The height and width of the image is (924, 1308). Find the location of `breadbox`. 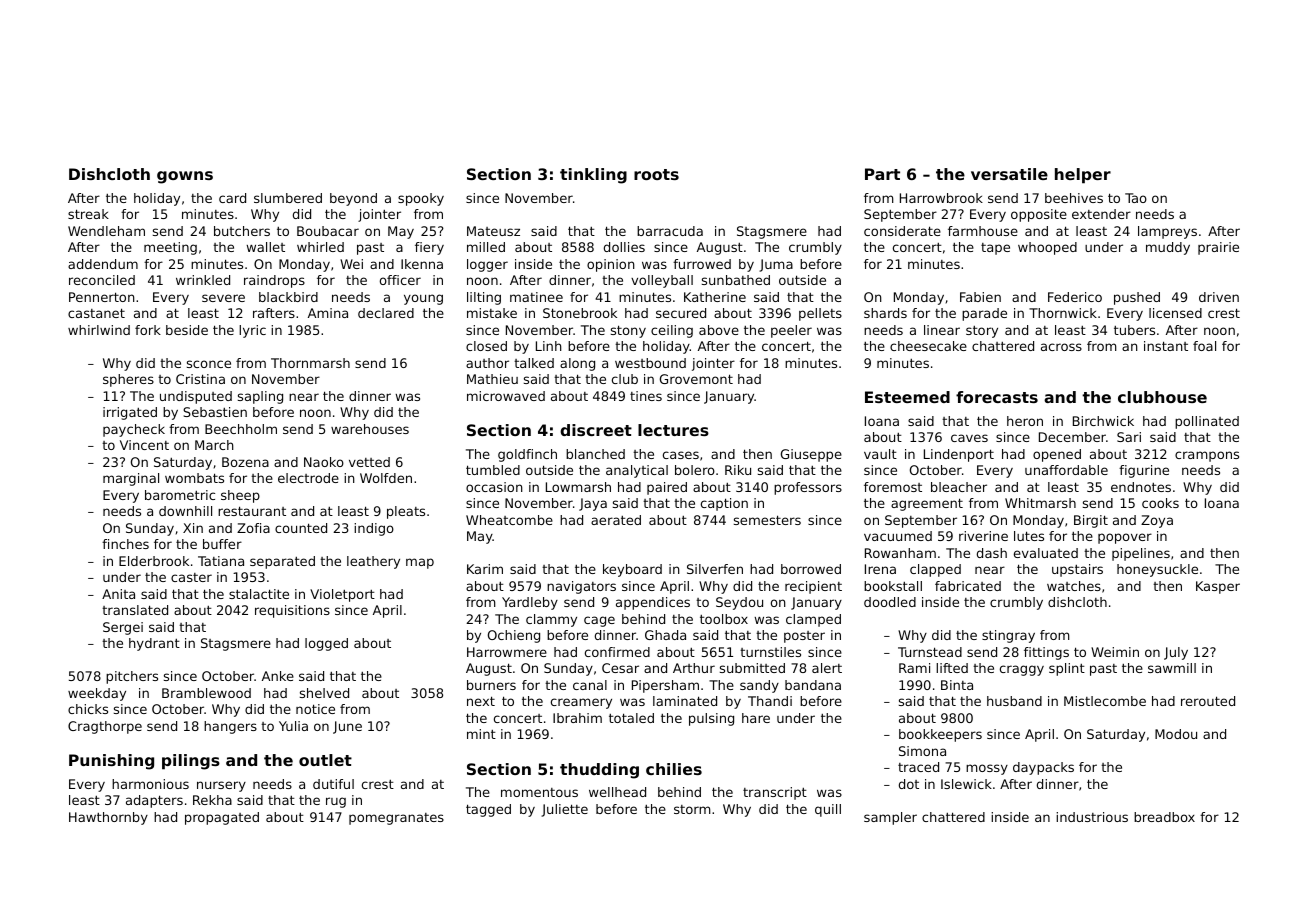

breadbox is located at coordinates (1164, 817).
